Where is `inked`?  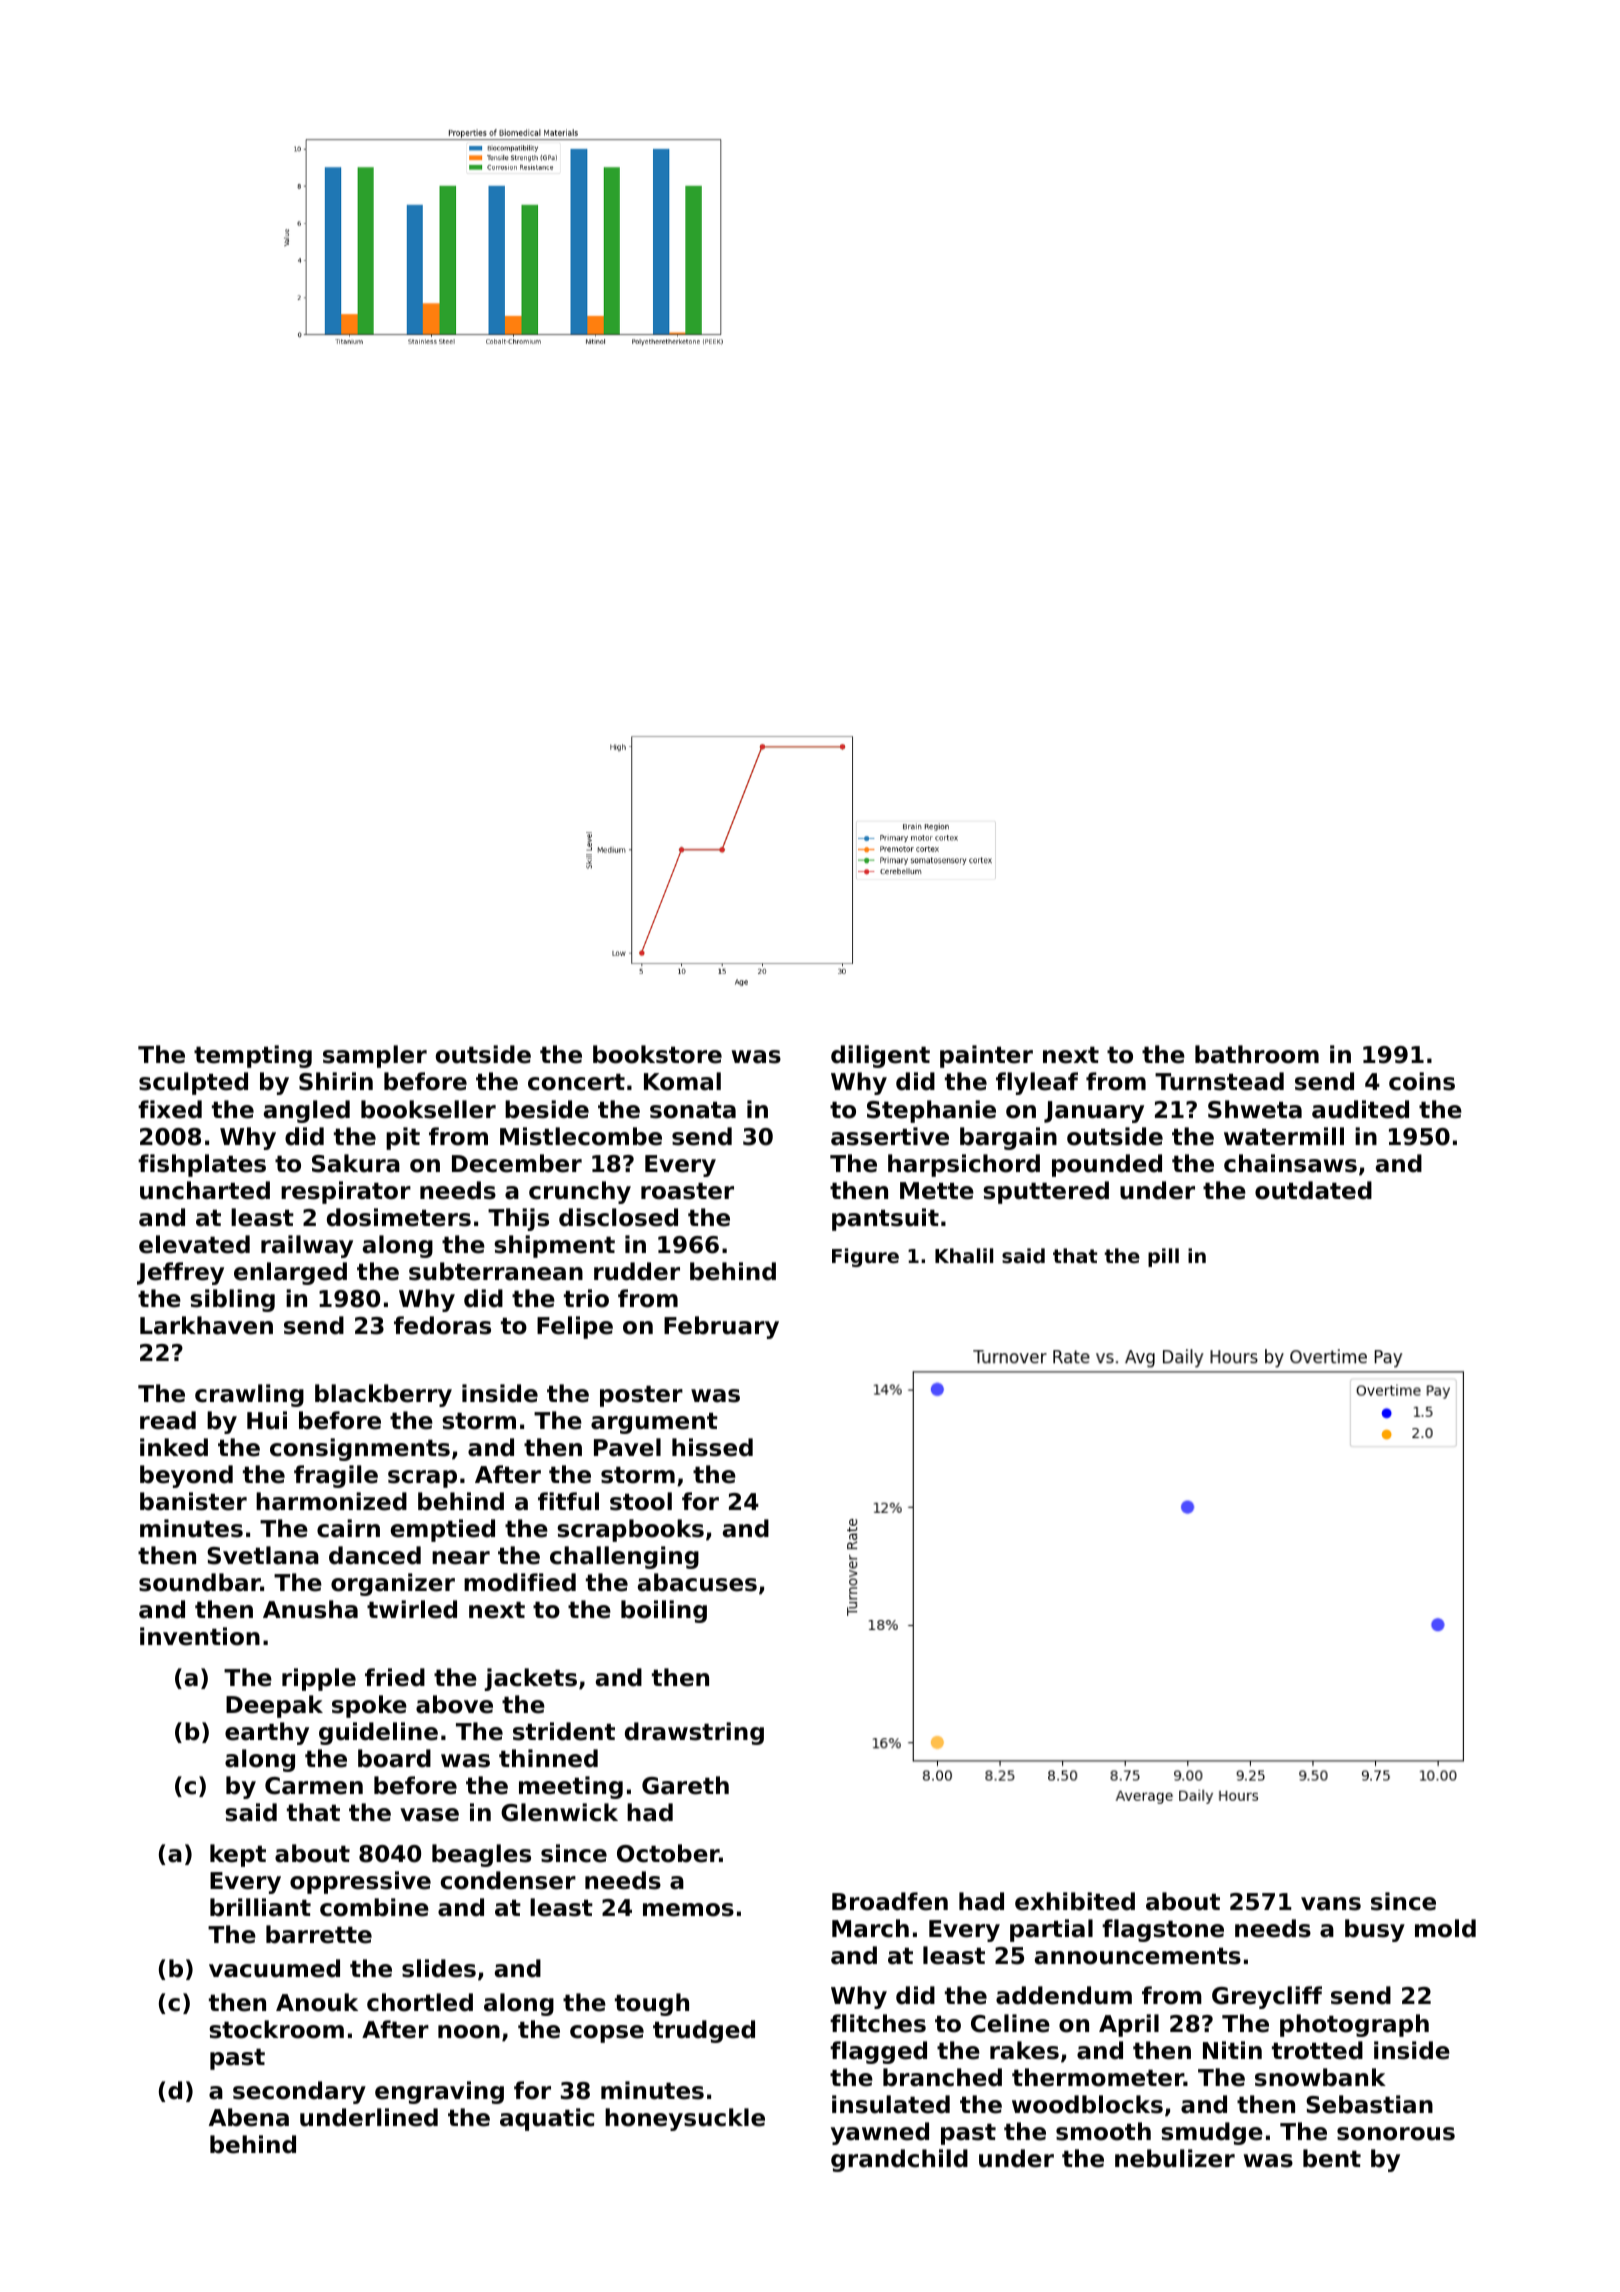
inked is located at coordinates (174, 1447).
